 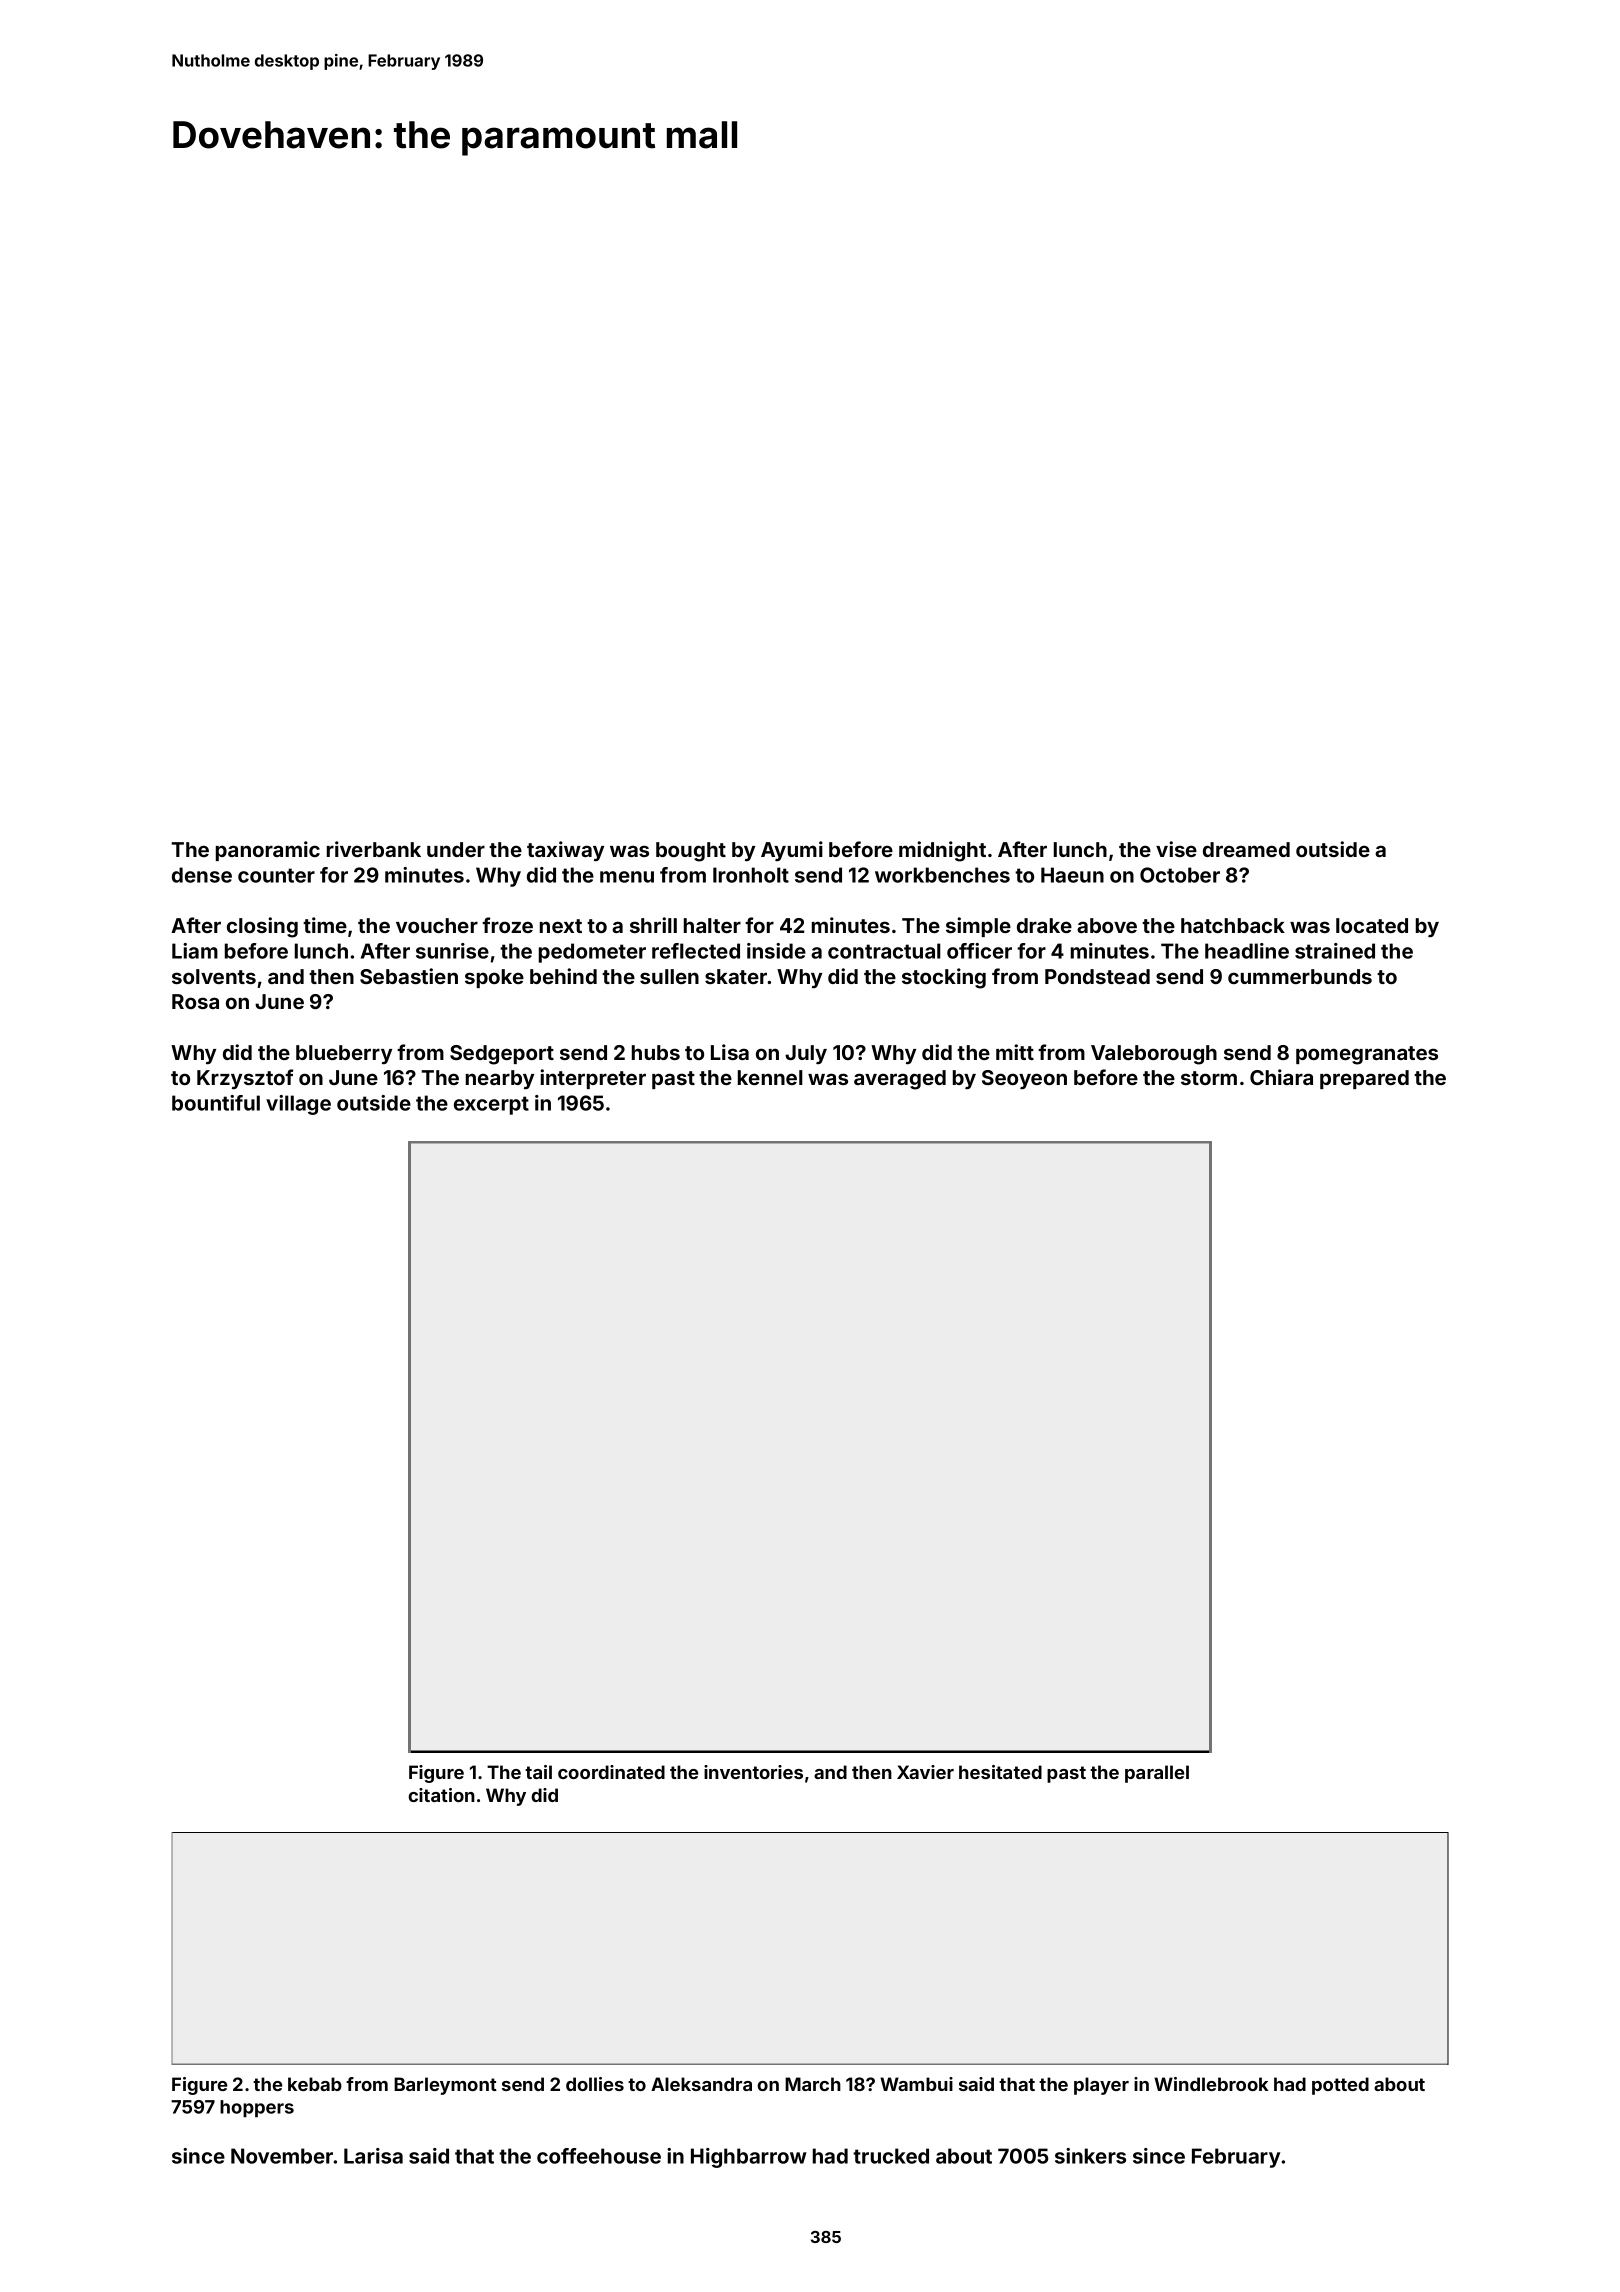 What do you see at coordinates (268, 851) in the screenshot?
I see `panoramic` at bounding box center [268, 851].
